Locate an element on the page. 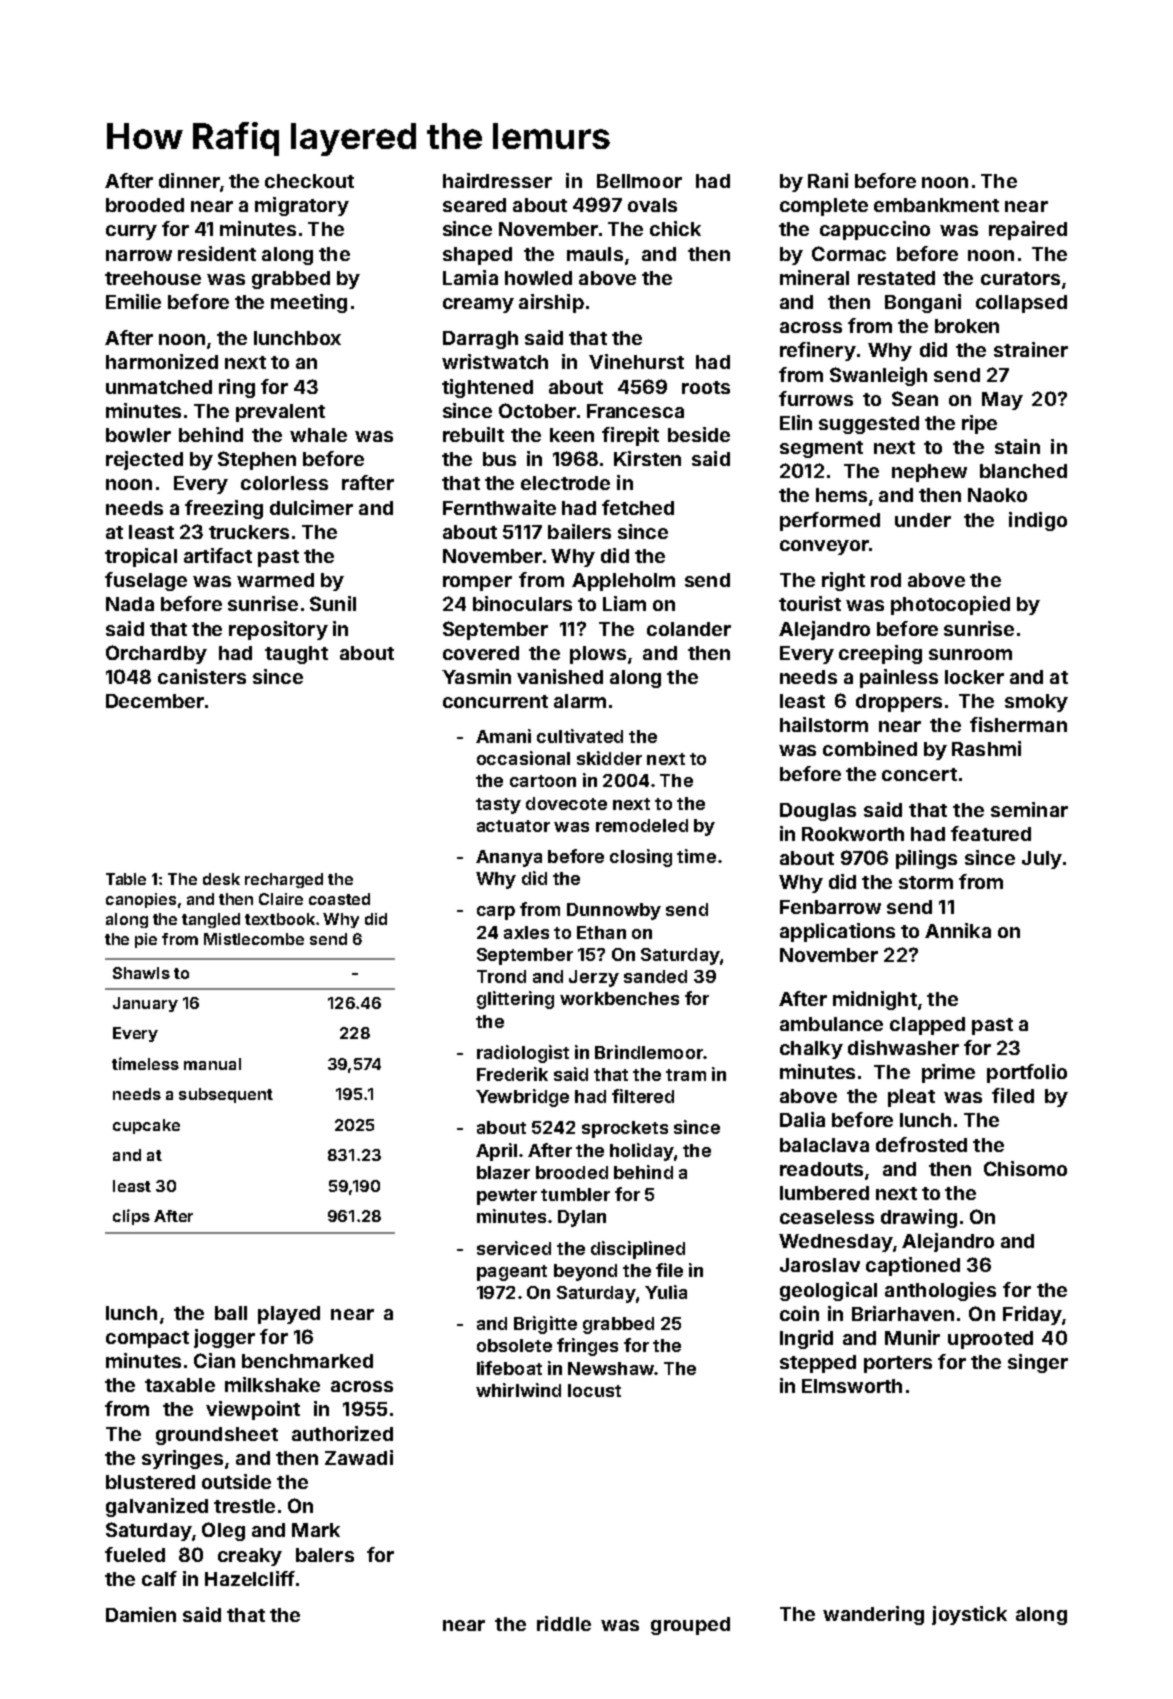 This image has height=1699, width=1173. Appleholm is located at coordinates (623, 582).
